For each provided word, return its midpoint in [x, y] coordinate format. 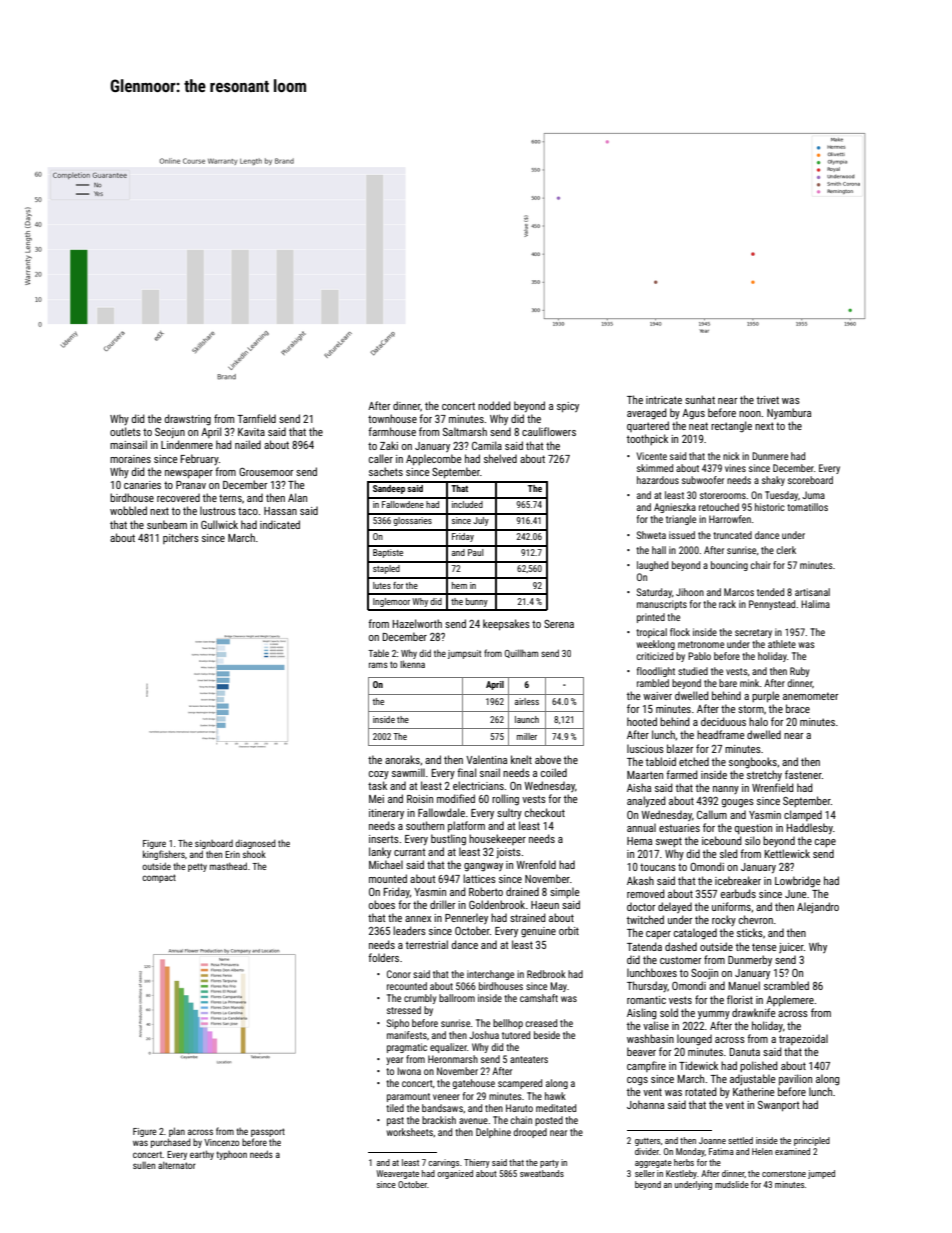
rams [378, 665]
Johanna [645, 1104]
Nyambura [789, 413]
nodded [494, 405]
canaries [142, 485]
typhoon [231, 1155]
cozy [379, 775]
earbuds [738, 893]
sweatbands [542, 1173]
